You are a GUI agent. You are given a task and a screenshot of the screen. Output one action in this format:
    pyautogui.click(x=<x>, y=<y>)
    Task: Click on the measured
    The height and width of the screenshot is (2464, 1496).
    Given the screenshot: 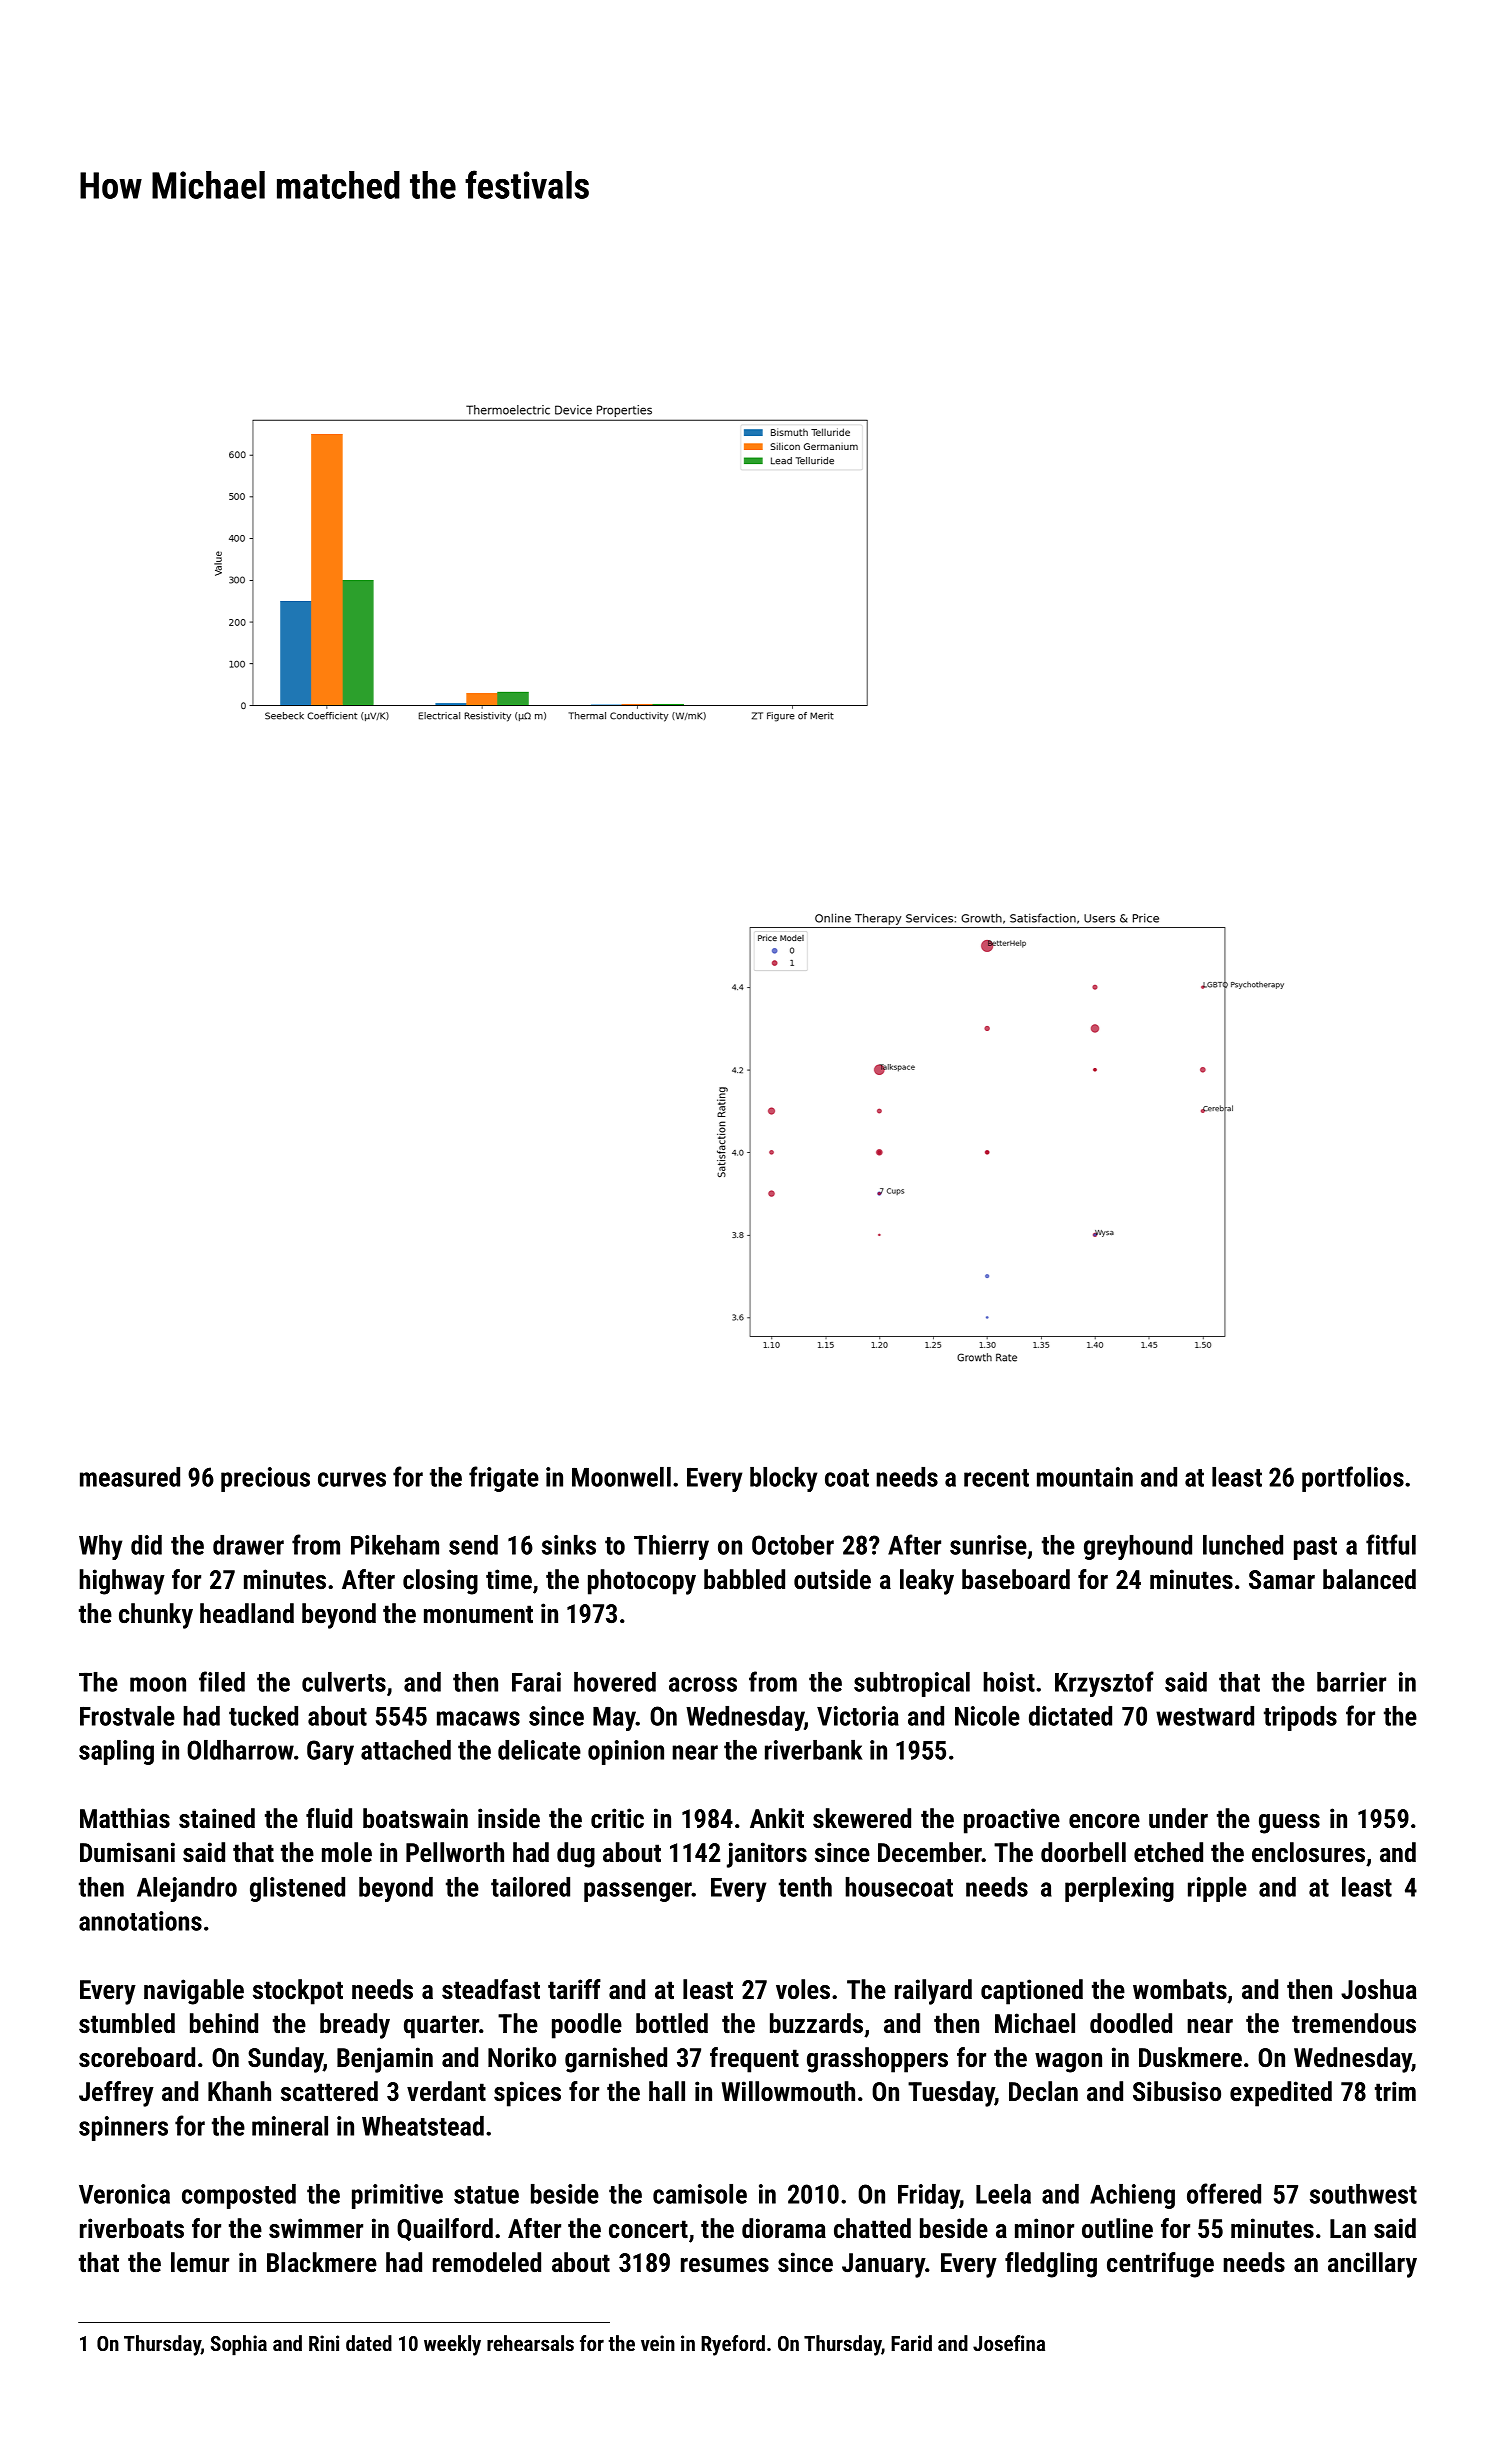 What is the action you would take?
    pyautogui.click(x=130, y=1477)
